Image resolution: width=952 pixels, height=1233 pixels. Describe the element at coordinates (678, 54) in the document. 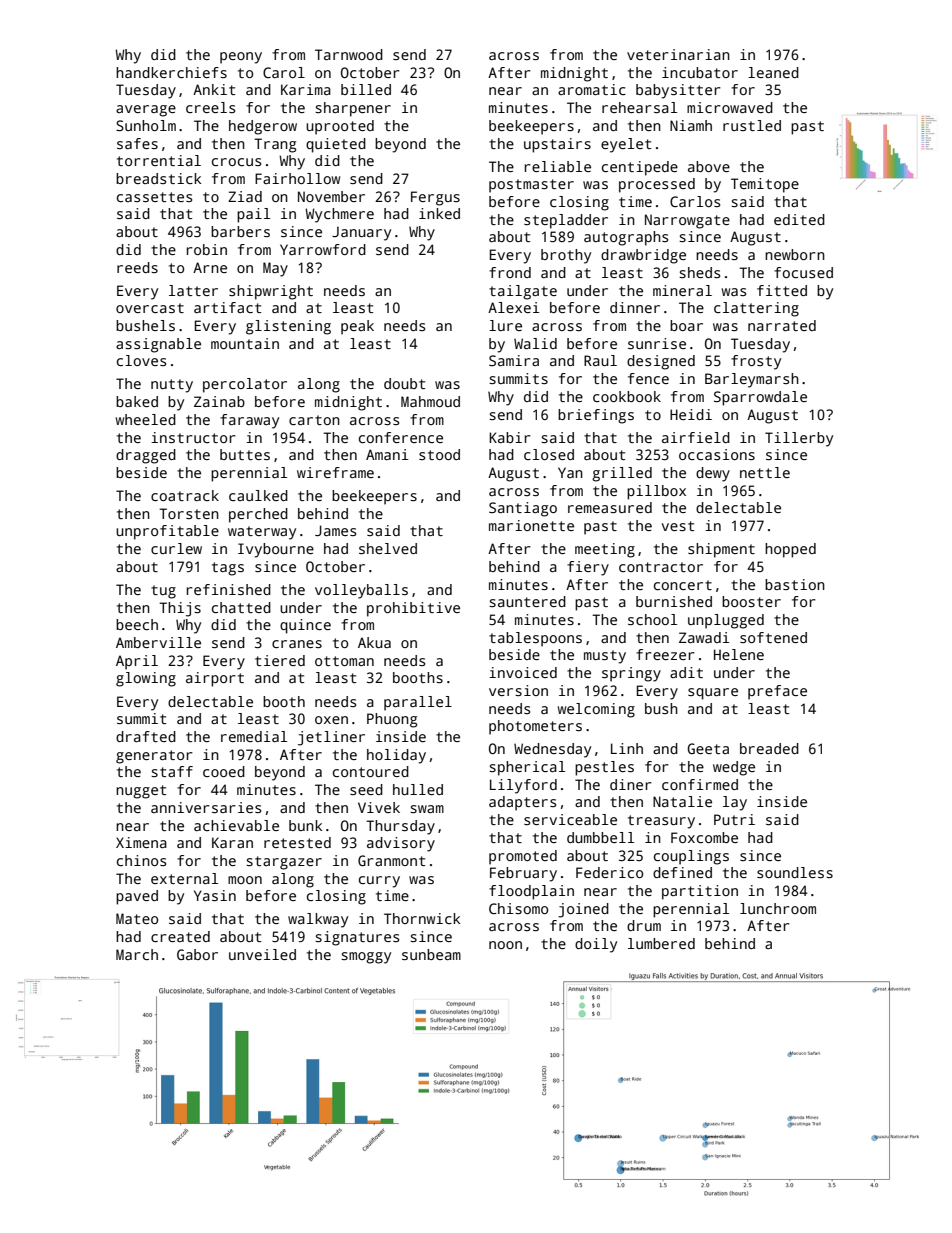

I see `veterinarian` at that location.
